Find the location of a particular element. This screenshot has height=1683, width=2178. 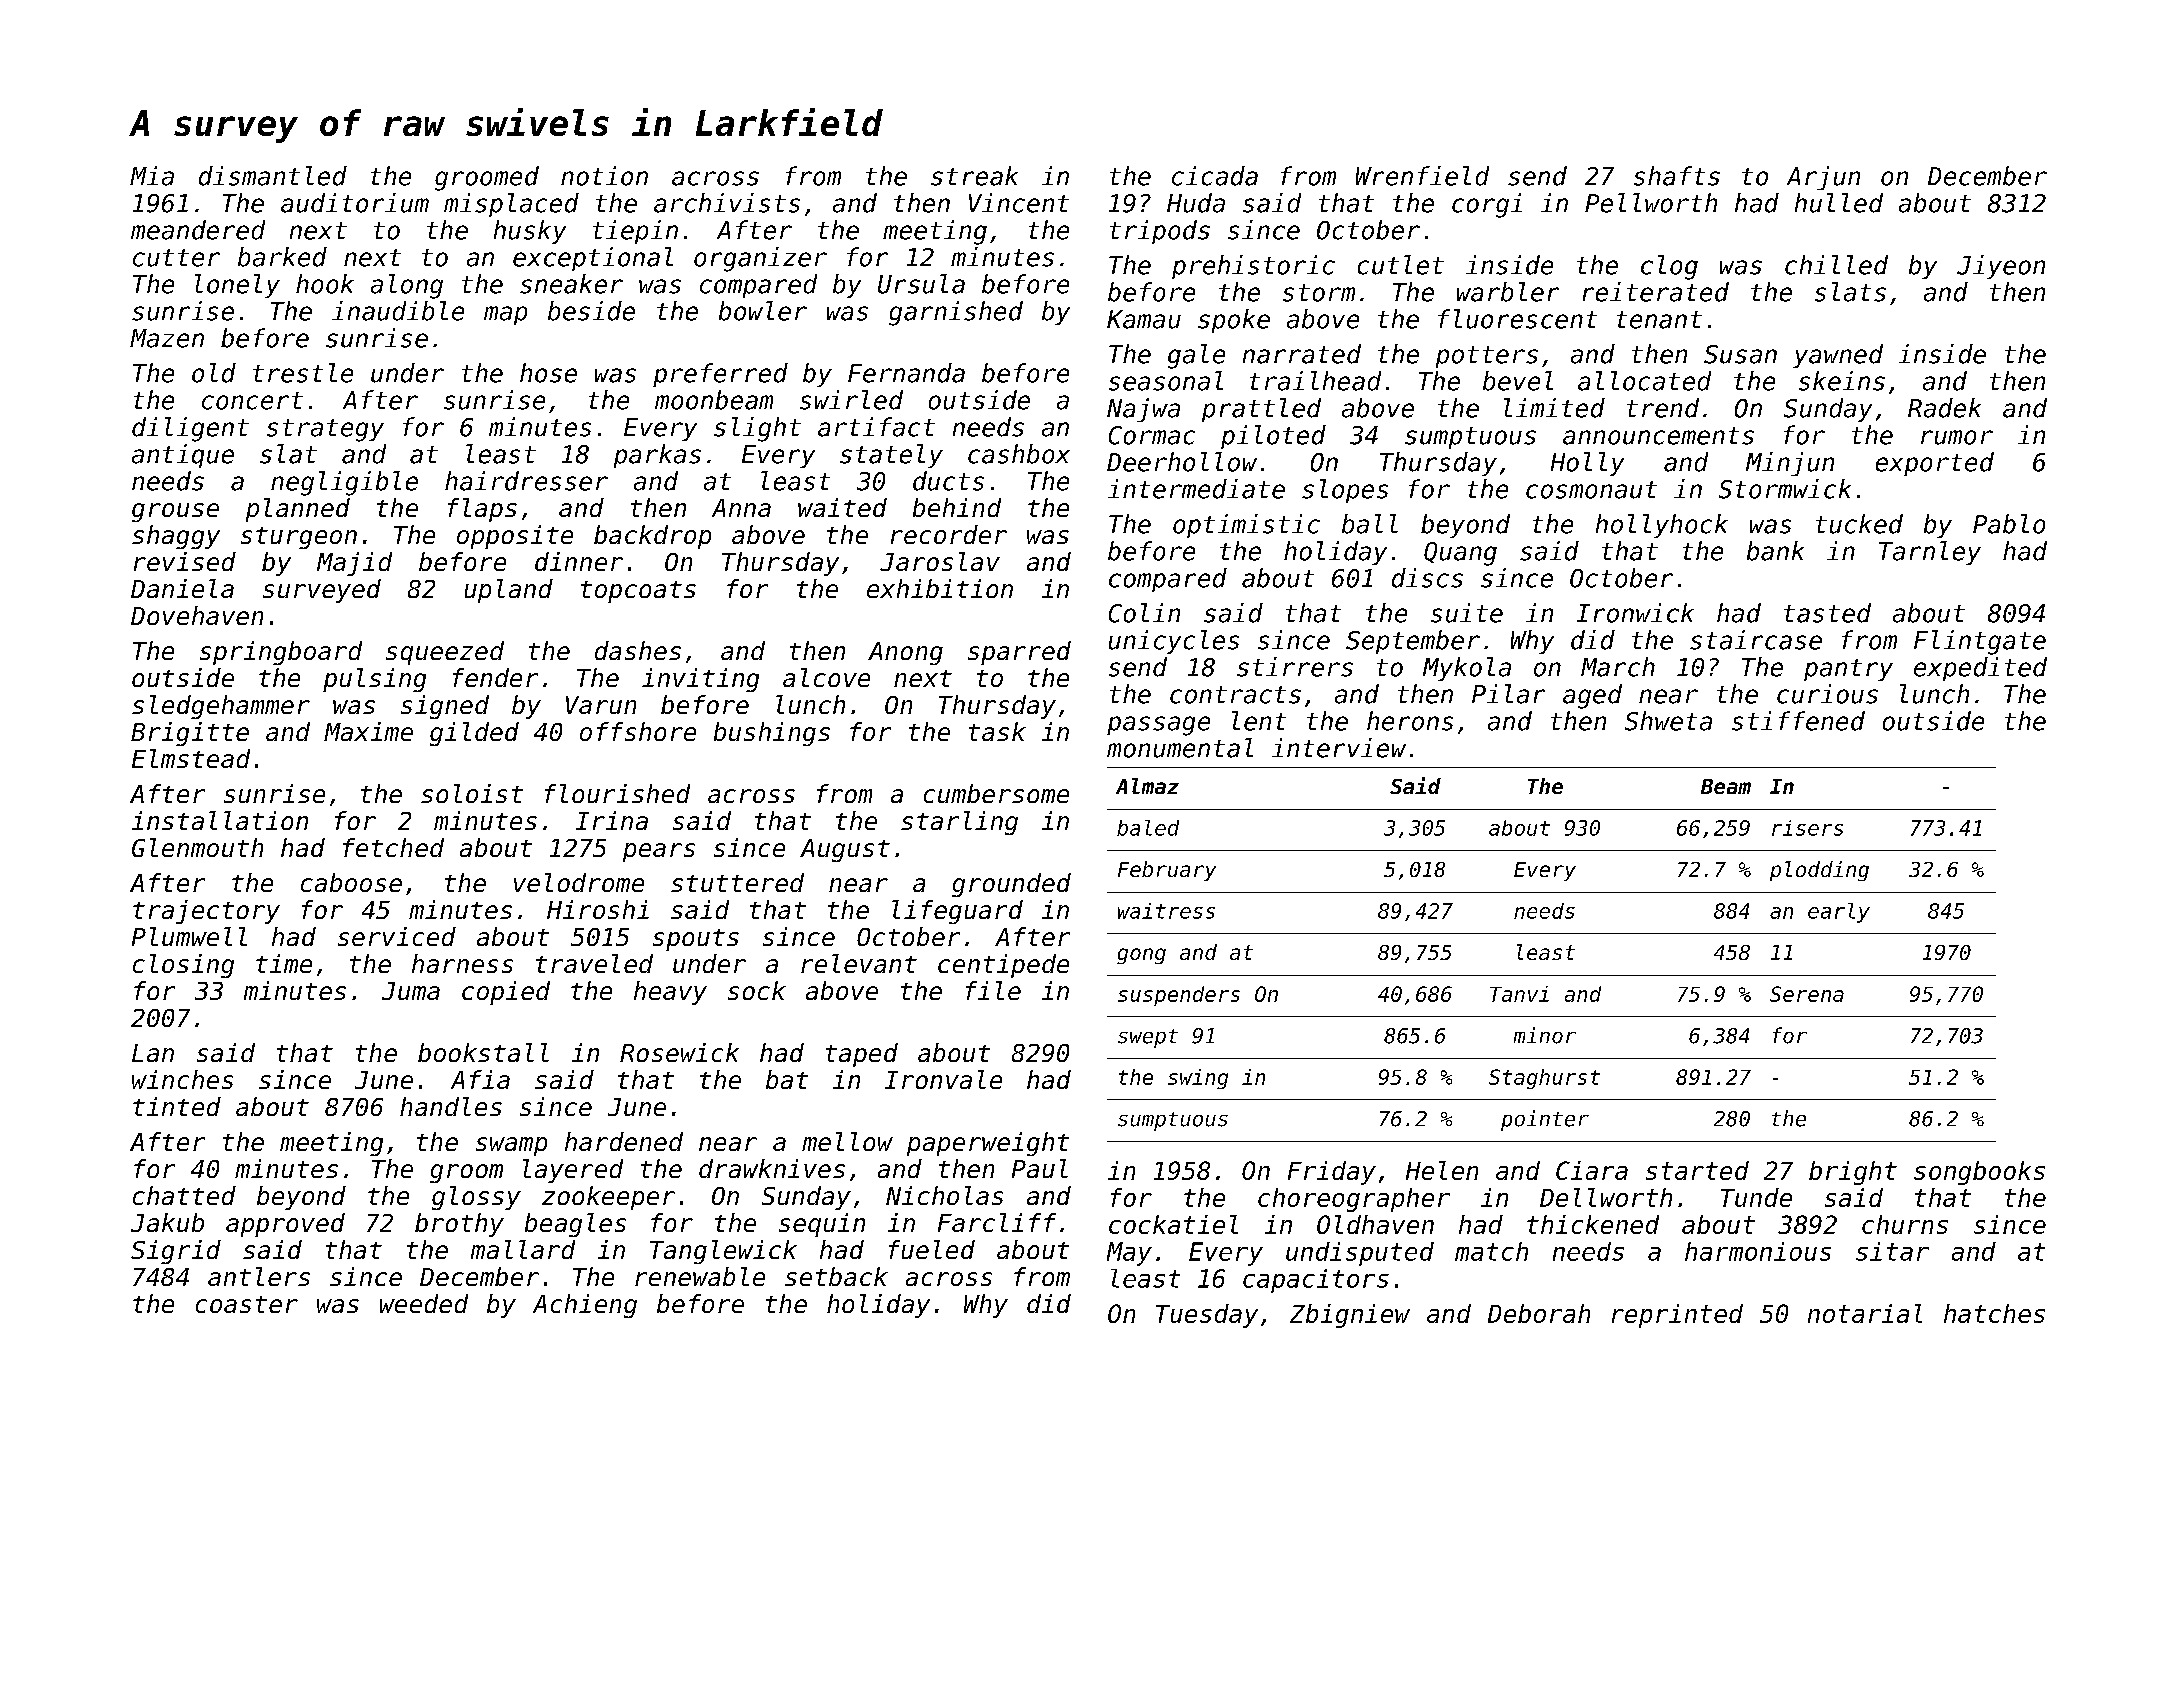

dismantled is located at coordinates (273, 176).
